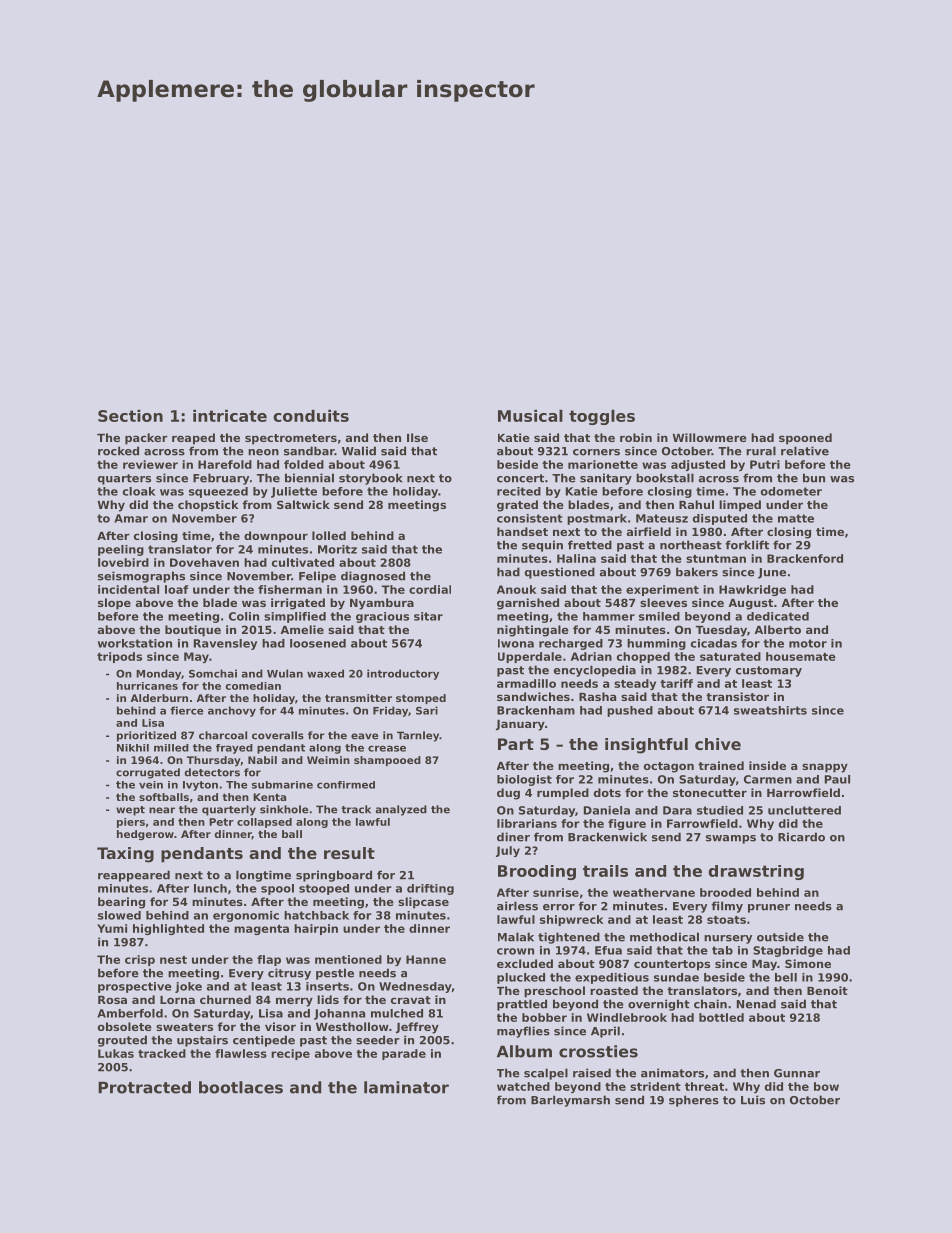 The width and height of the page is (952, 1233). What do you see at coordinates (418, 736) in the page?
I see `Tarnley` at bounding box center [418, 736].
